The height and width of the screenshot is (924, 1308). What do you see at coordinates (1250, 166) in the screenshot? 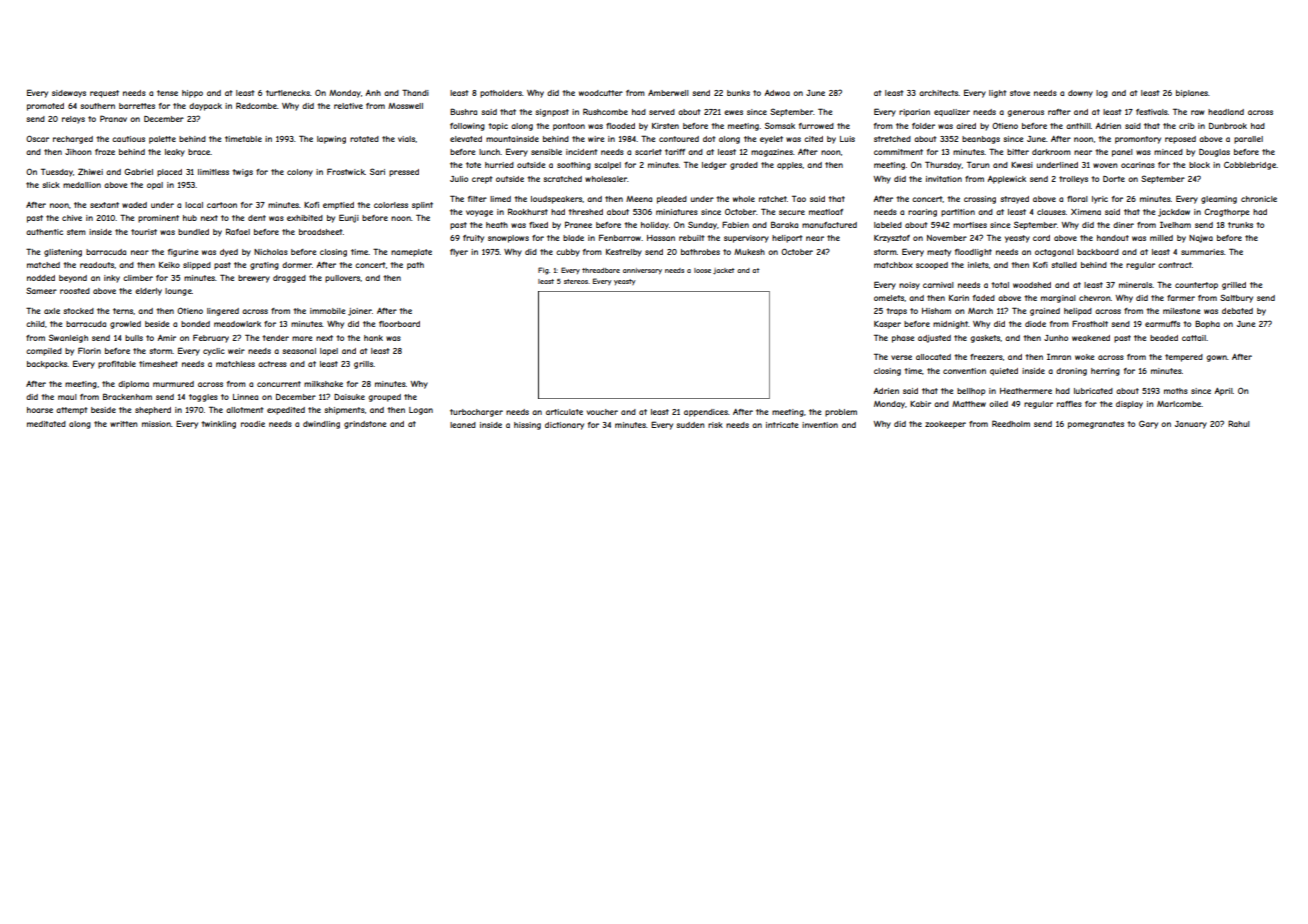
I see `Cobblebridge` at bounding box center [1250, 166].
